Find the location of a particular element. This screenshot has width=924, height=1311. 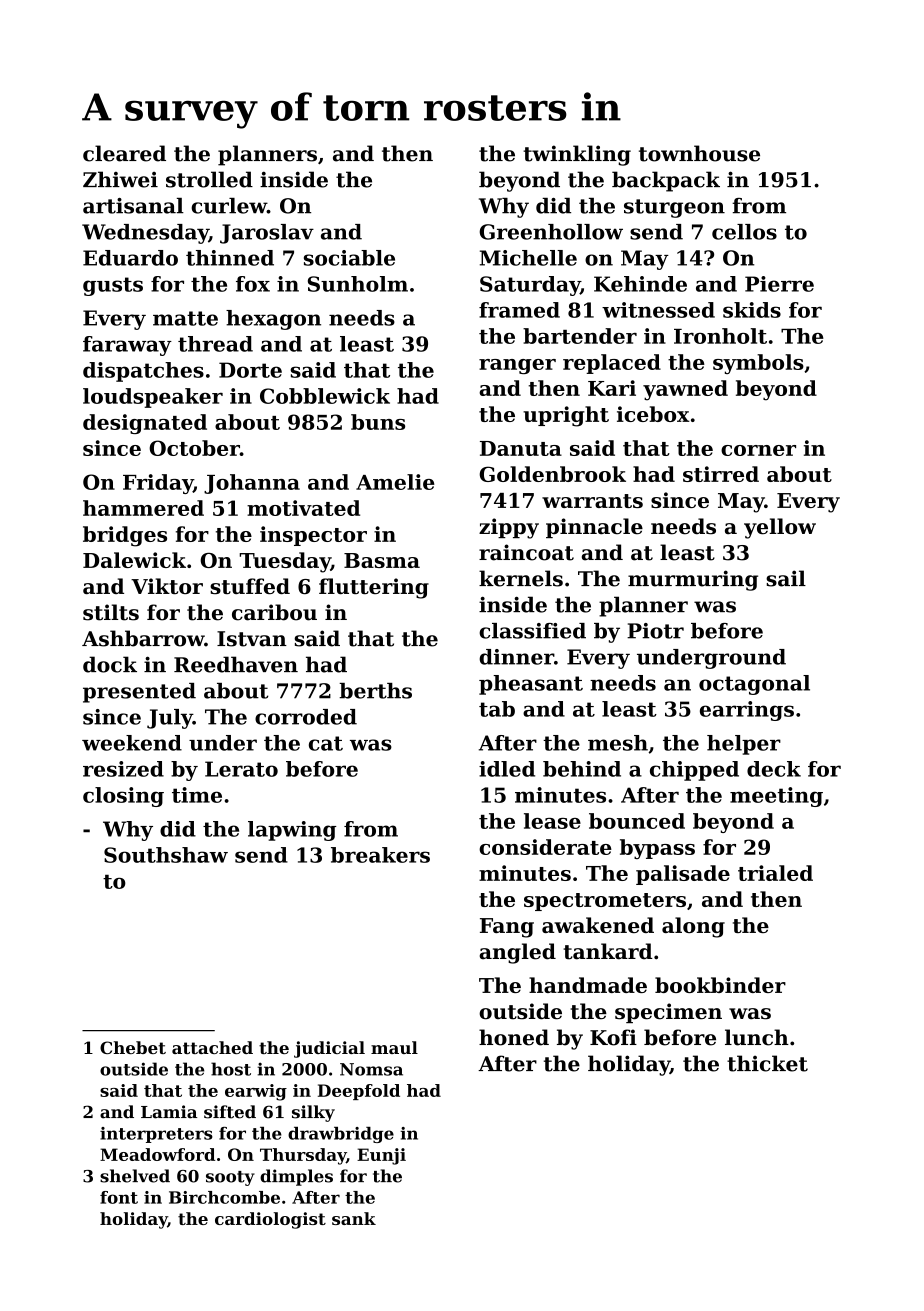

font is located at coordinates (119, 1197).
